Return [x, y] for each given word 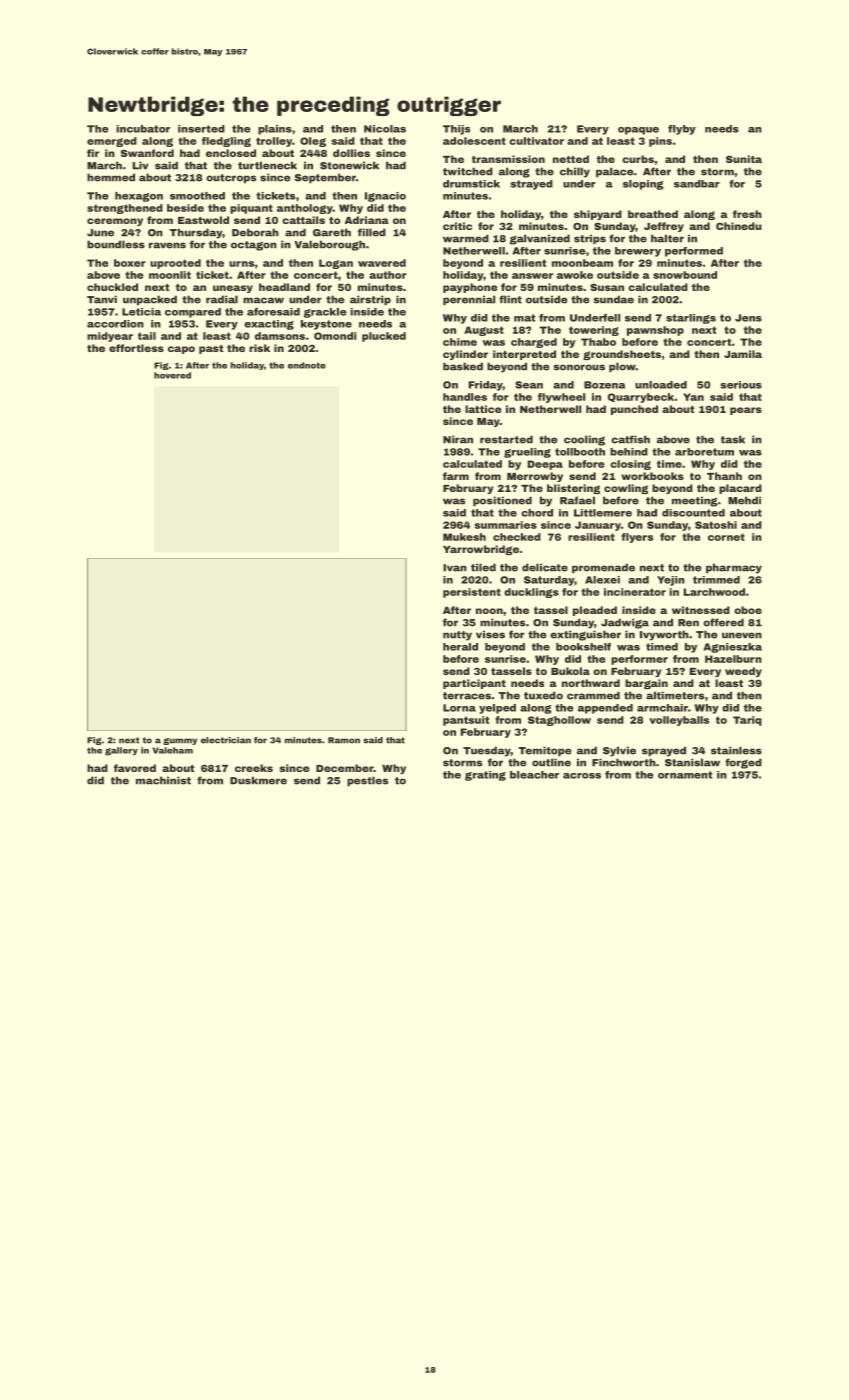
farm [456, 476]
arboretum [704, 452]
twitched [468, 171]
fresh [747, 214]
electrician [226, 740]
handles [465, 397]
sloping [643, 185]
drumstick [471, 184]
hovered [172, 375]
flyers [637, 538]
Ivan [455, 568]
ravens [167, 245]
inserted [201, 129]
